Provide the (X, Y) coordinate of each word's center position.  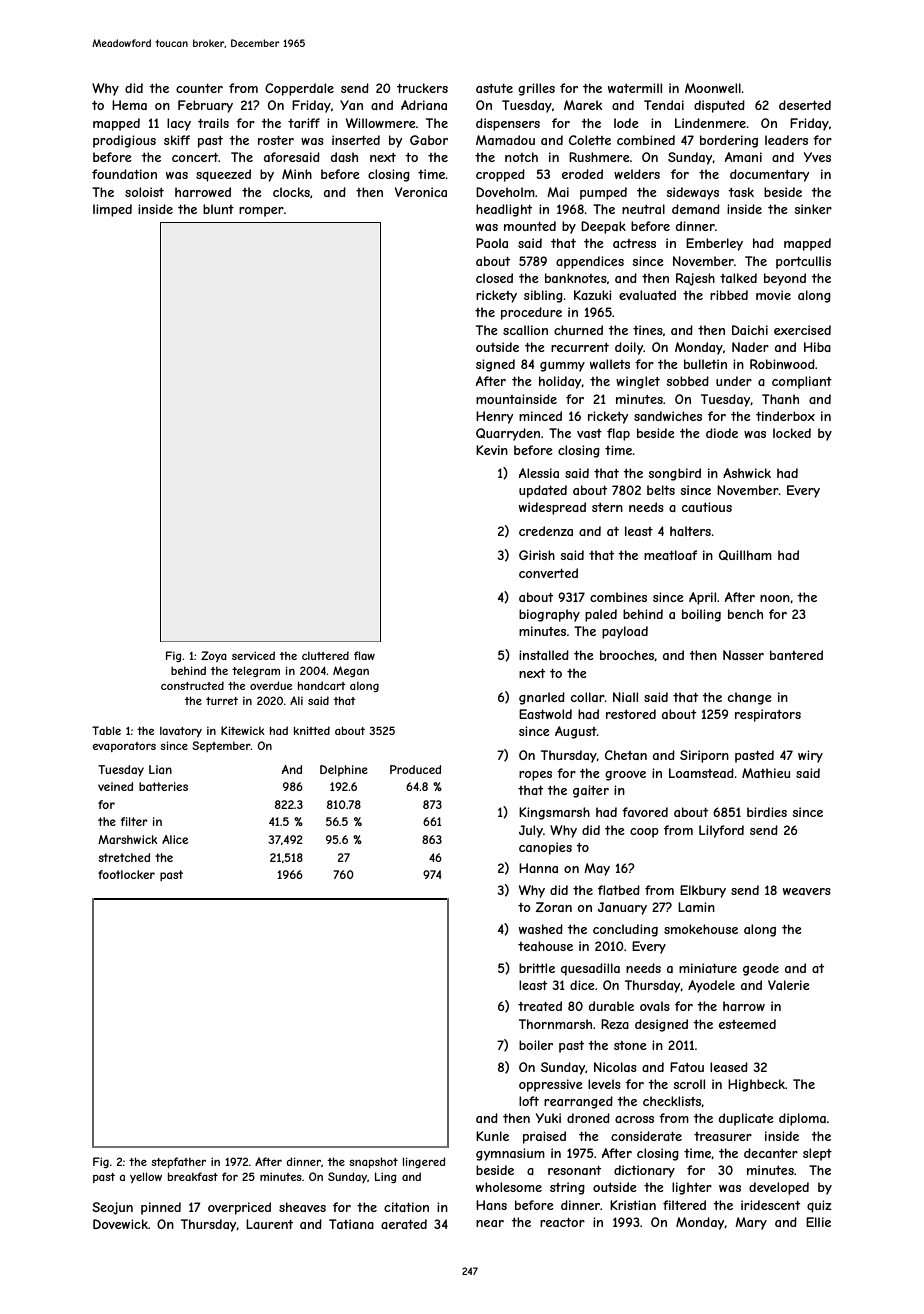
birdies (767, 812)
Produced (415, 769)
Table (106, 730)
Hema (129, 105)
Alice (175, 839)
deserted (805, 105)
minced (540, 416)
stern (607, 507)
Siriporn (704, 756)
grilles (536, 89)
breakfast (193, 1176)
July (531, 831)
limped (112, 210)
